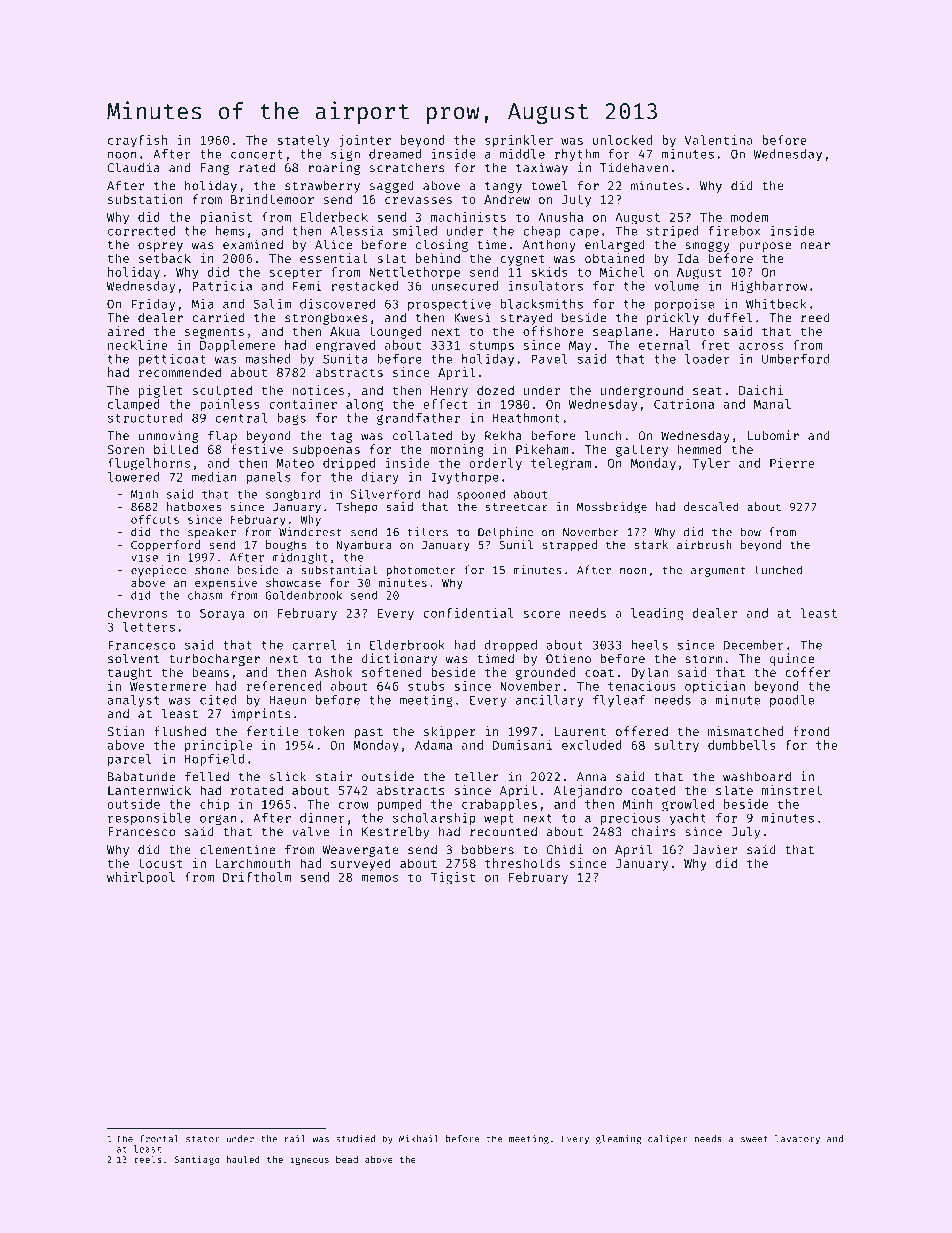  I want to click on excluded, so click(592, 745).
